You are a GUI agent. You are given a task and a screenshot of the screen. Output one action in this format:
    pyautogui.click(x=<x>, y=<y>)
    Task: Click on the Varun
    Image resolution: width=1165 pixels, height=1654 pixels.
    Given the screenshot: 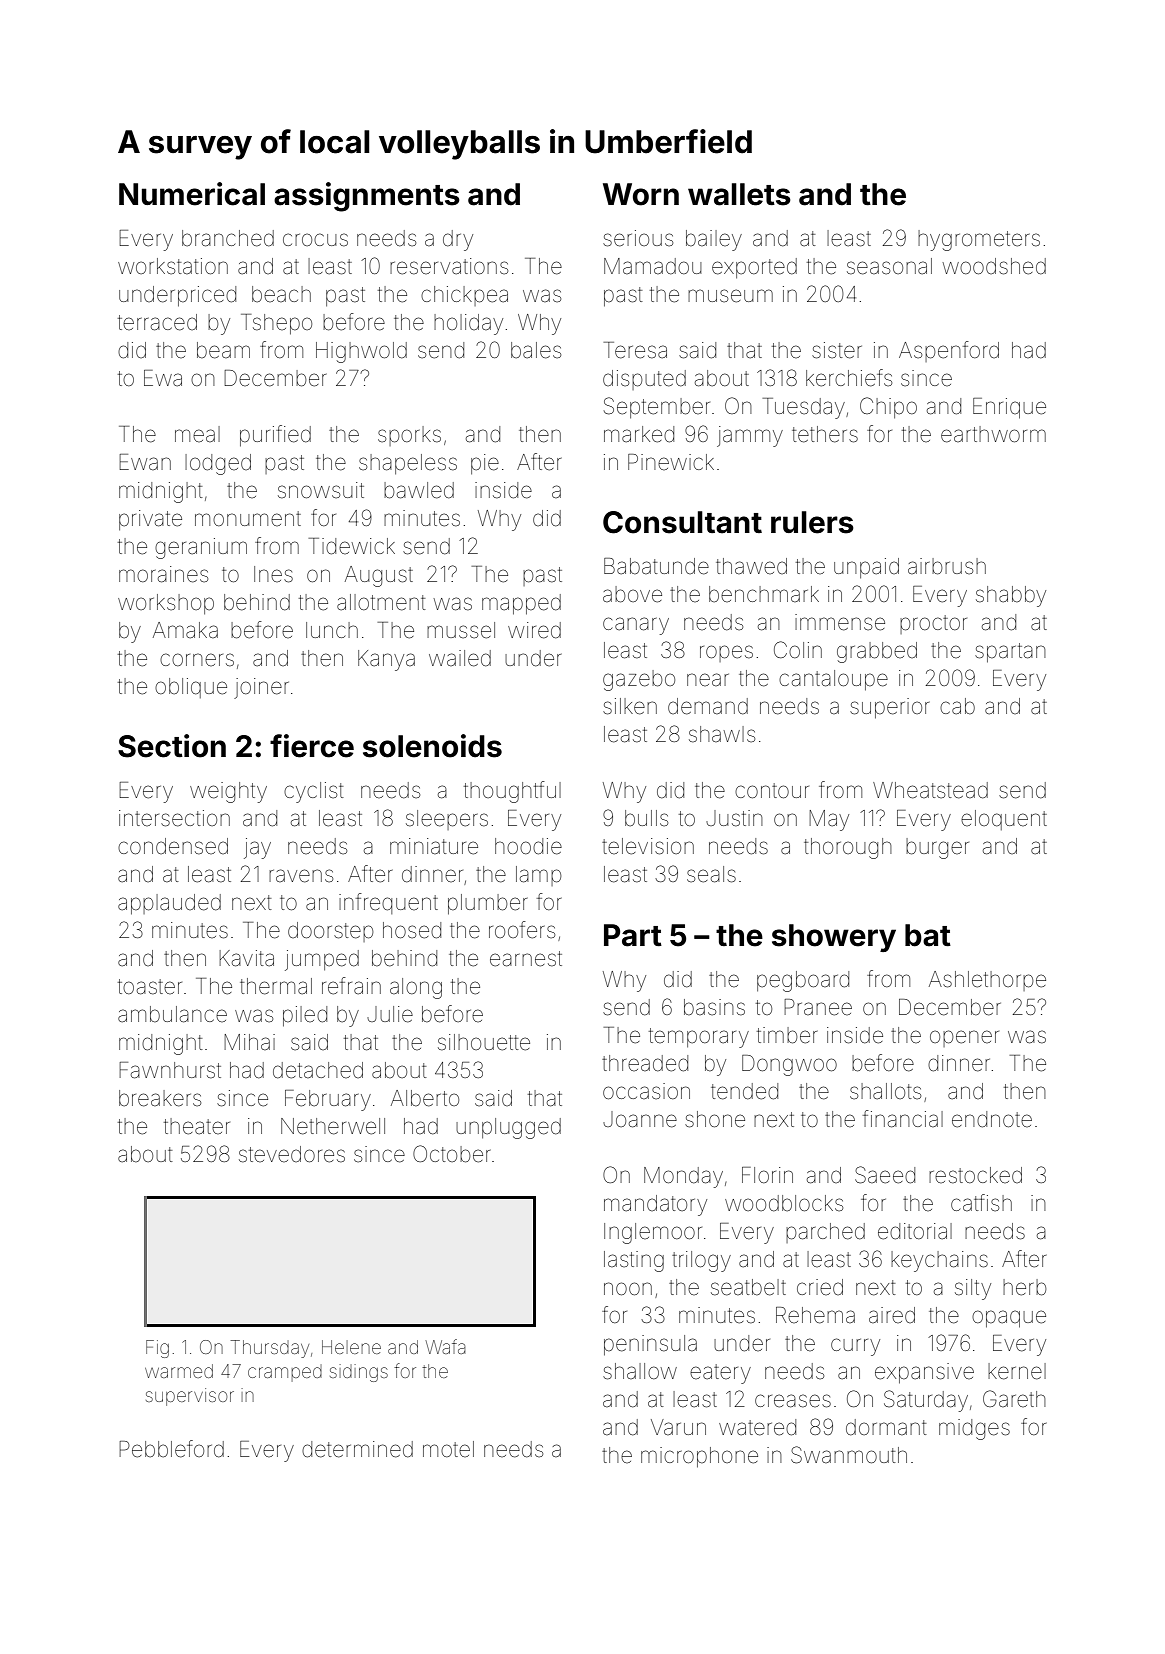 What is the action you would take?
    pyautogui.click(x=678, y=1427)
